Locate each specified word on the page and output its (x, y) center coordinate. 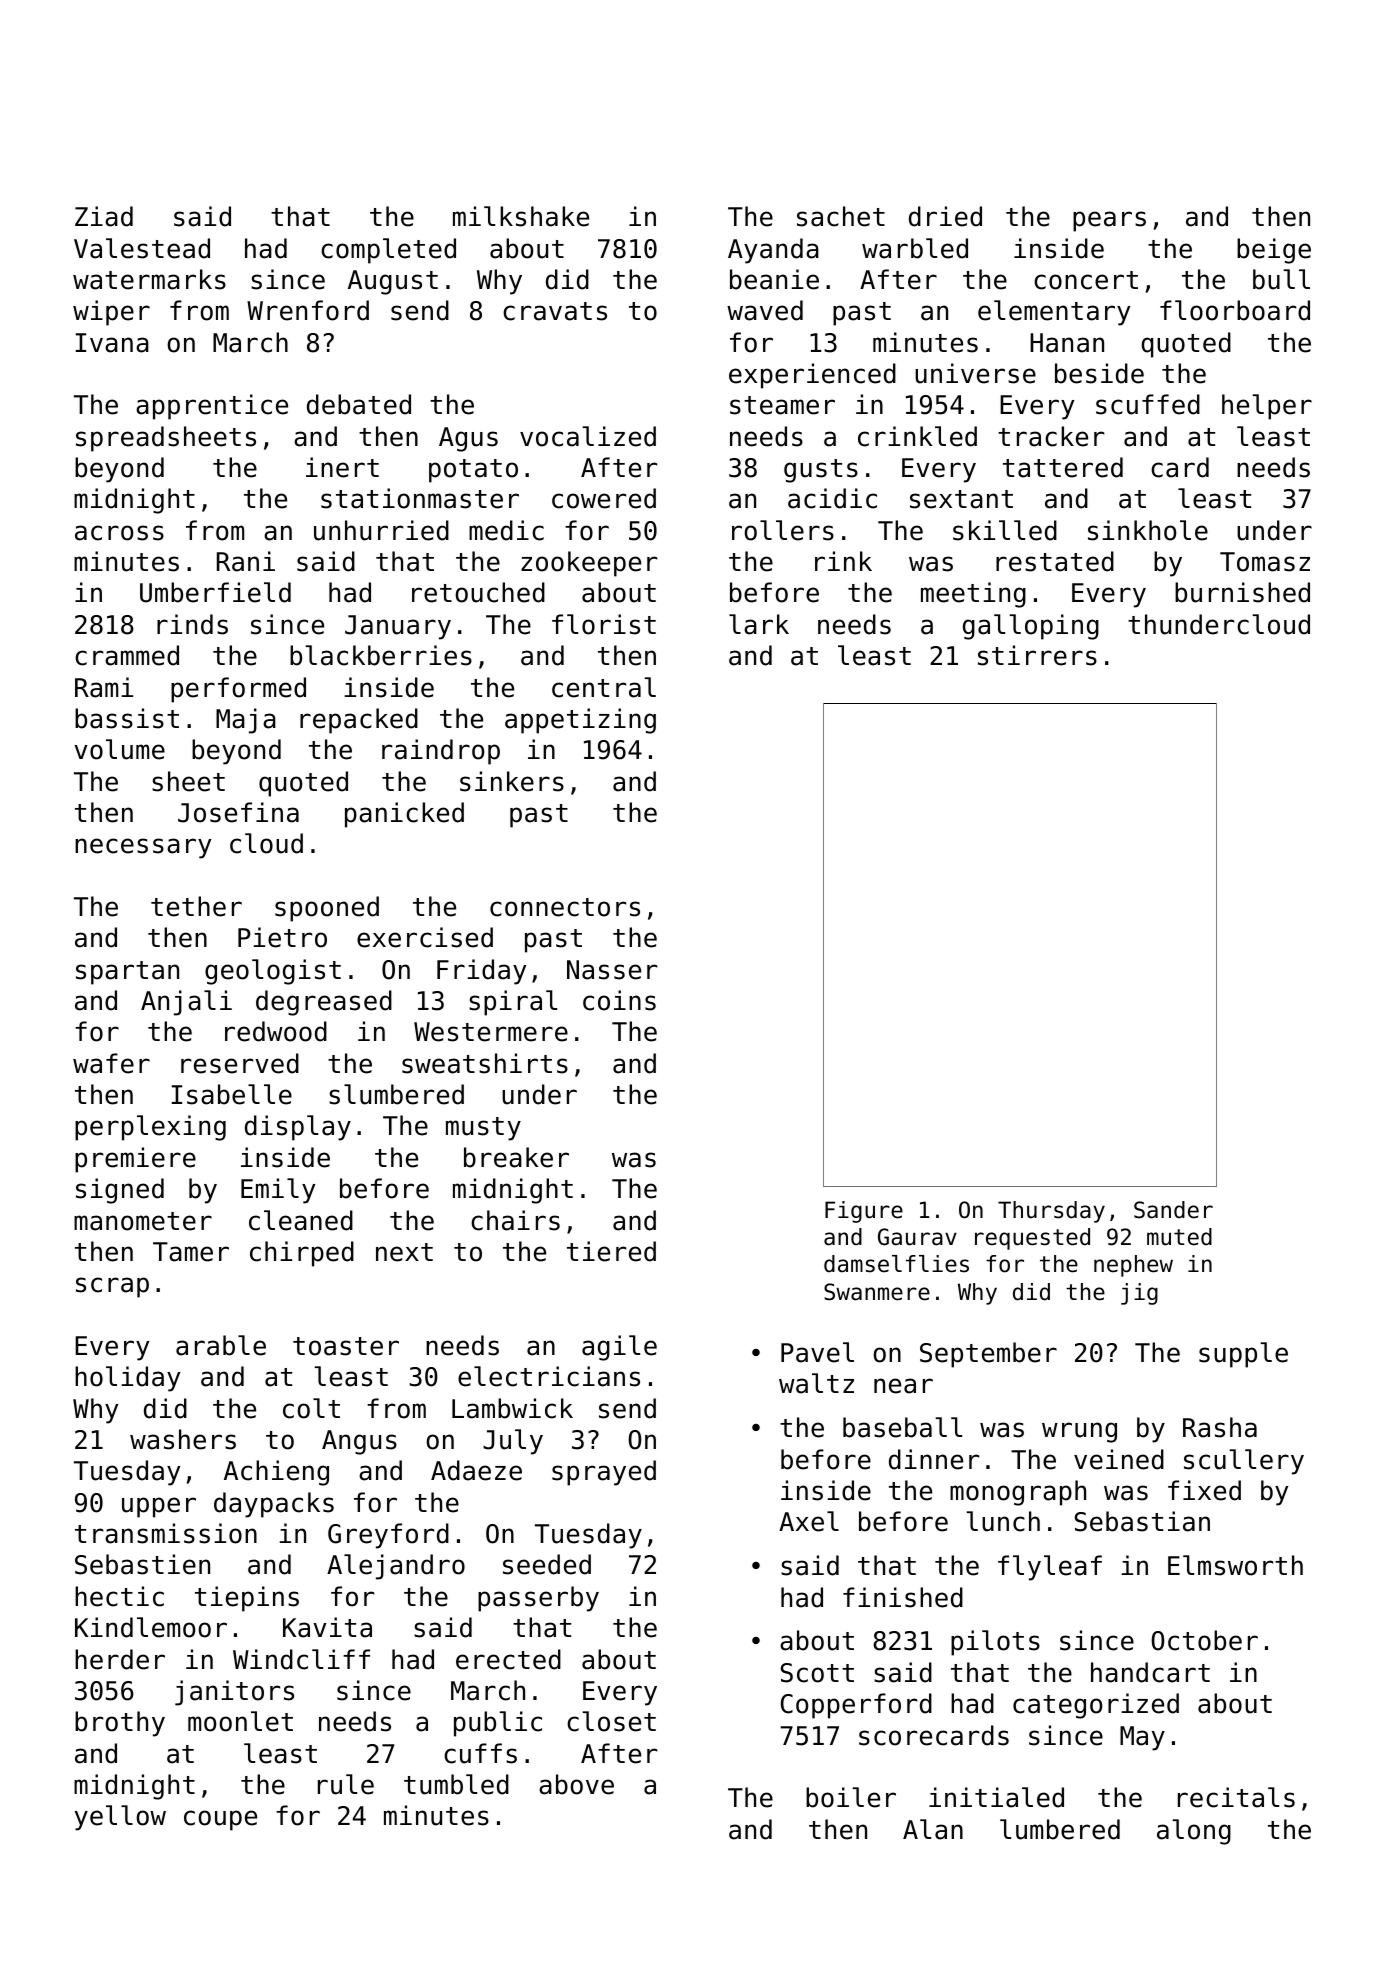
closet (611, 1721)
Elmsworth (1235, 1565)
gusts (821, 471)
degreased (324, 1003)
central (604, 687)
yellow (120, 1818)
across (119, 533)
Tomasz (1265, 562)
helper (1267, 407)
